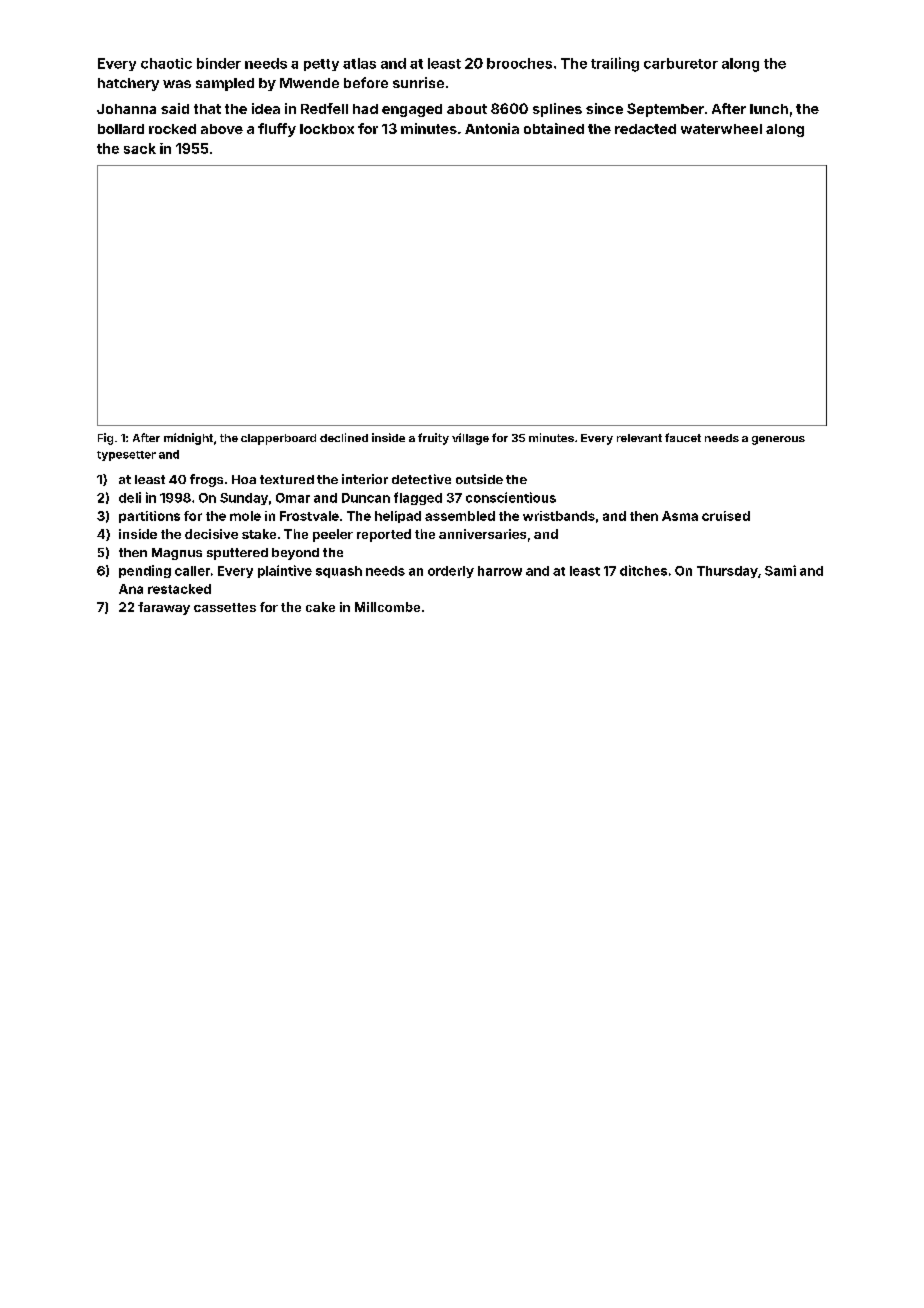 The height and width of the page is (1308, 924). Describe the element at coordinates (359, 63) in the page. I see `atlas` at that location.
